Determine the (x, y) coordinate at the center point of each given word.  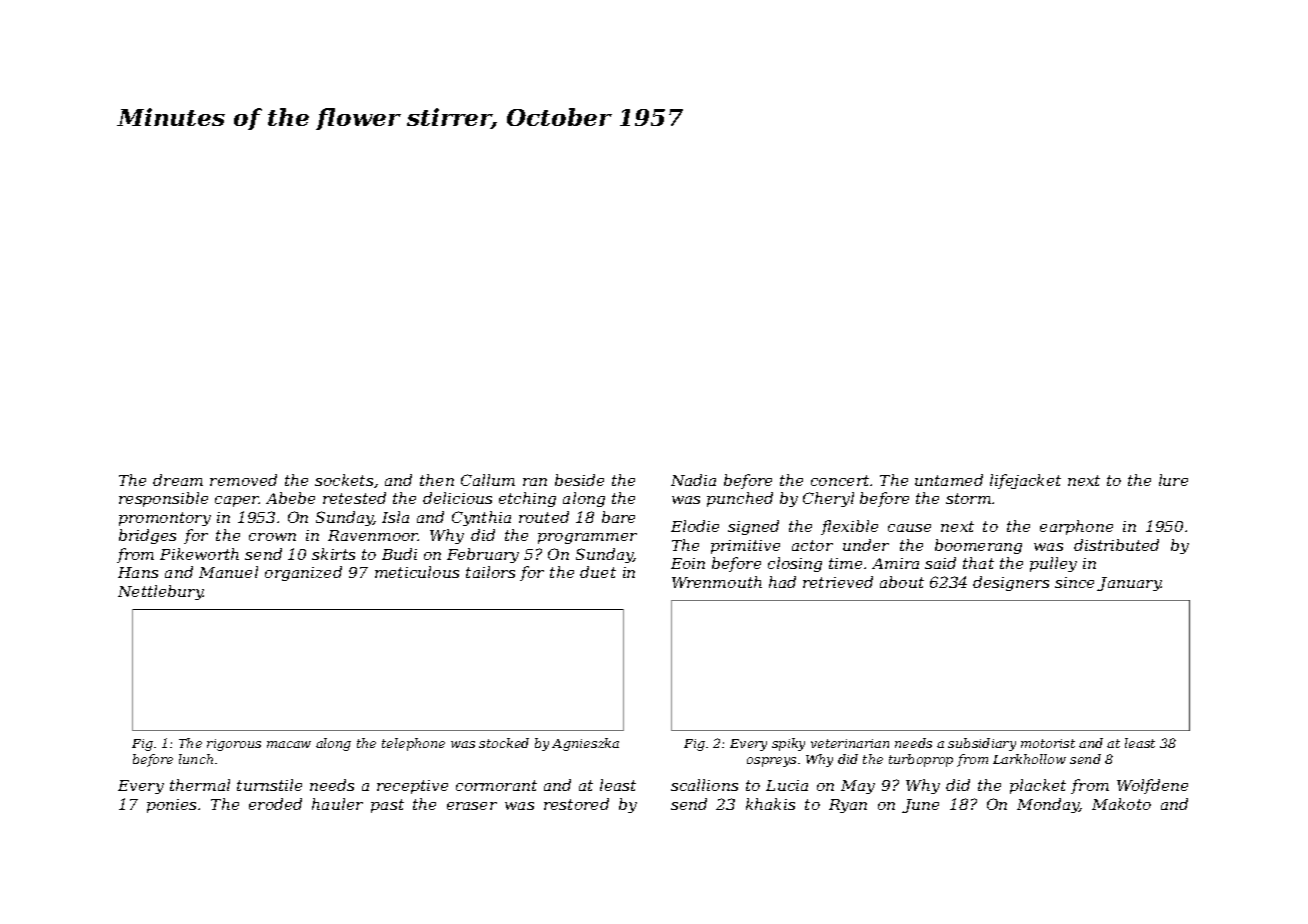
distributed (1116, 545)
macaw (289, 744)
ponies (171, 806)
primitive (745, 547)
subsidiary (982, 744)
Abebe (290, 498)
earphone (1076, 527)
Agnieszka (585, 744)
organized (303, 573)
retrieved (838, 582)
